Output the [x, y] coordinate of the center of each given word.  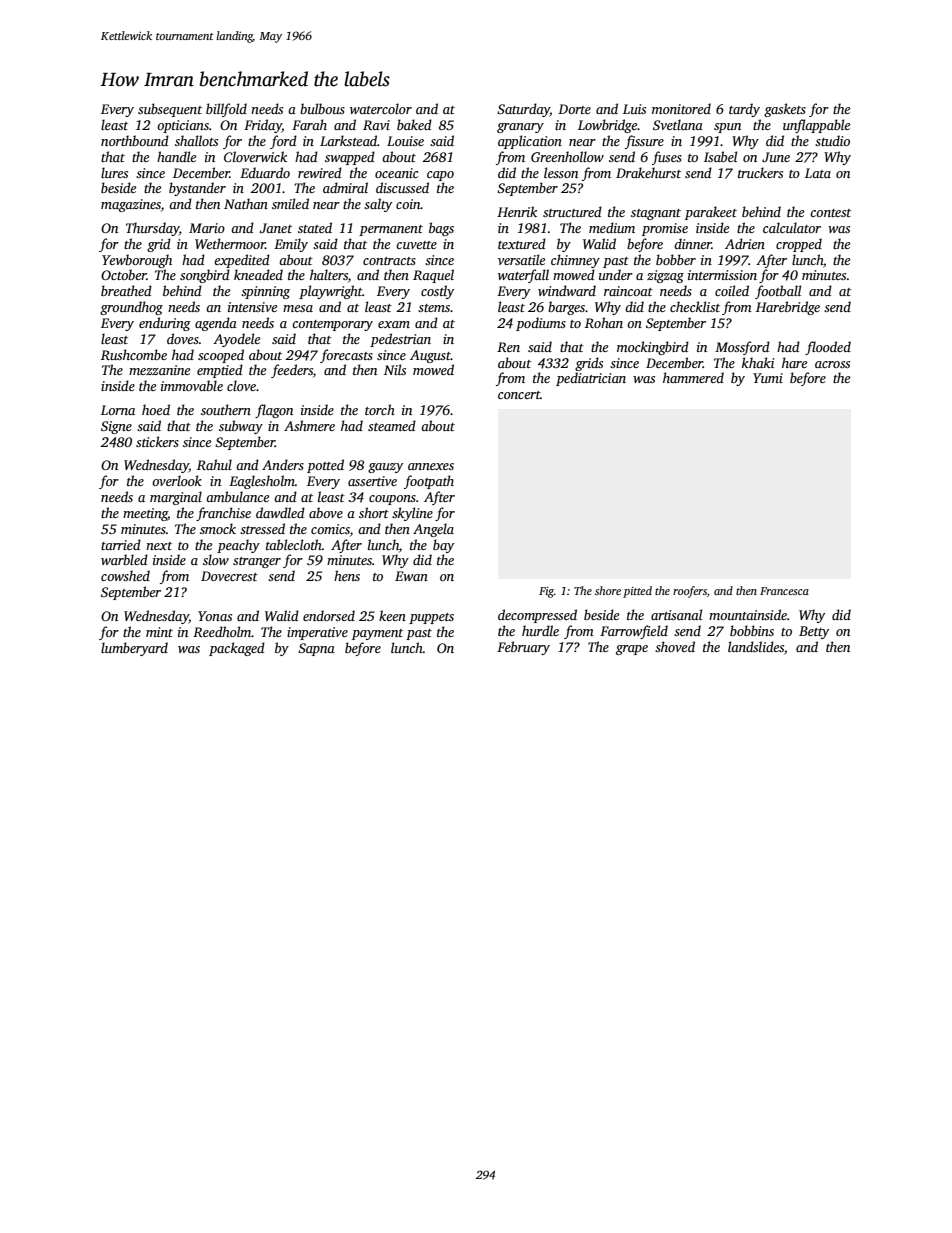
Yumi [768, 378]
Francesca [784, 591]
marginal [176, 498]
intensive [252, 307]
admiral [345, 187]
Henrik [517, 211]
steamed [392, 425]
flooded [828, 348]
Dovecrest [229, 576]
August [430, 356]
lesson [561, 172]
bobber [676, 259]
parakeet [711, 213]
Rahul [214, 464]
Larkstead [348, 140]
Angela [433, 530]
